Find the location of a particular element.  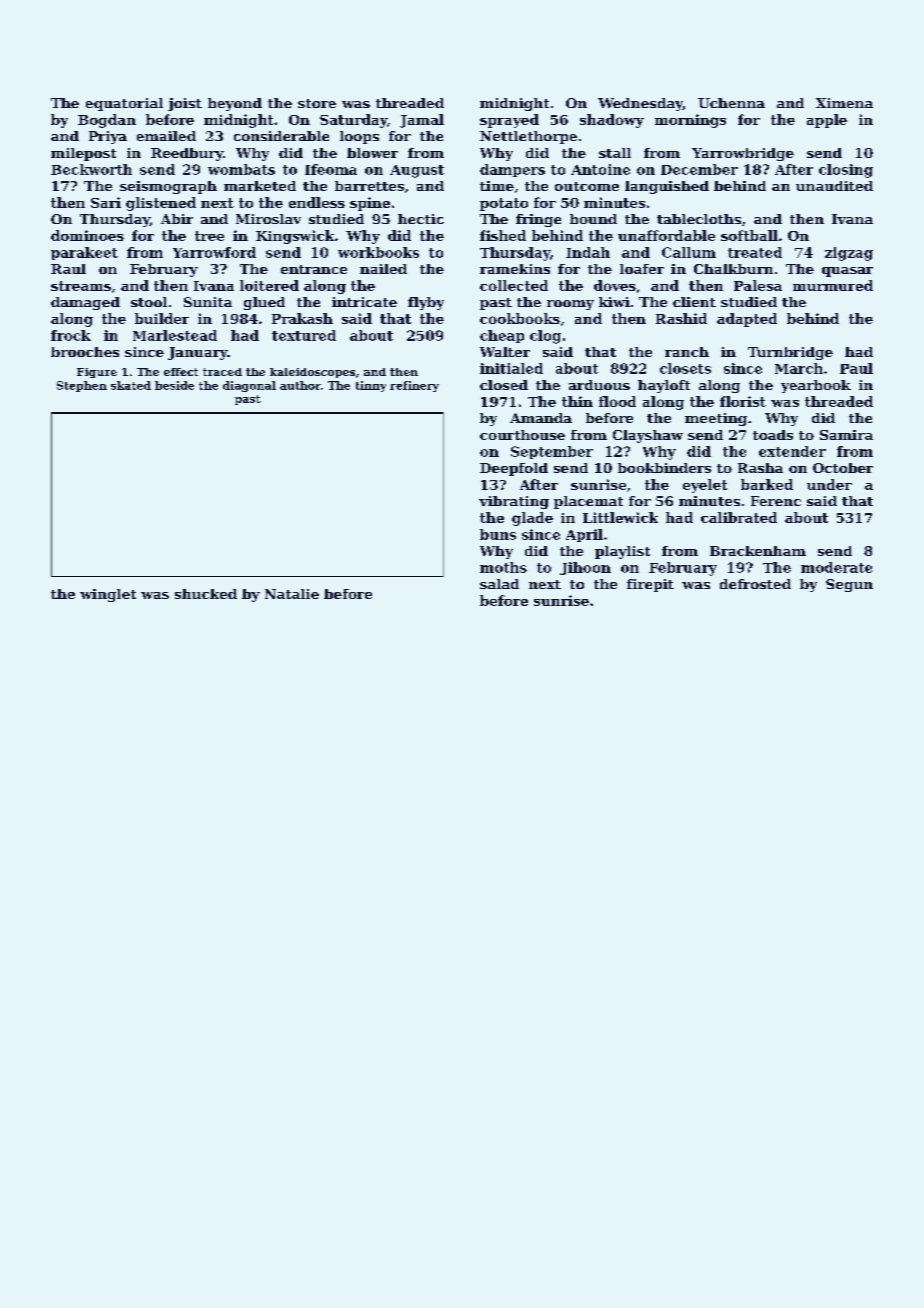

unaudited is located at coordinates (834, 186).
